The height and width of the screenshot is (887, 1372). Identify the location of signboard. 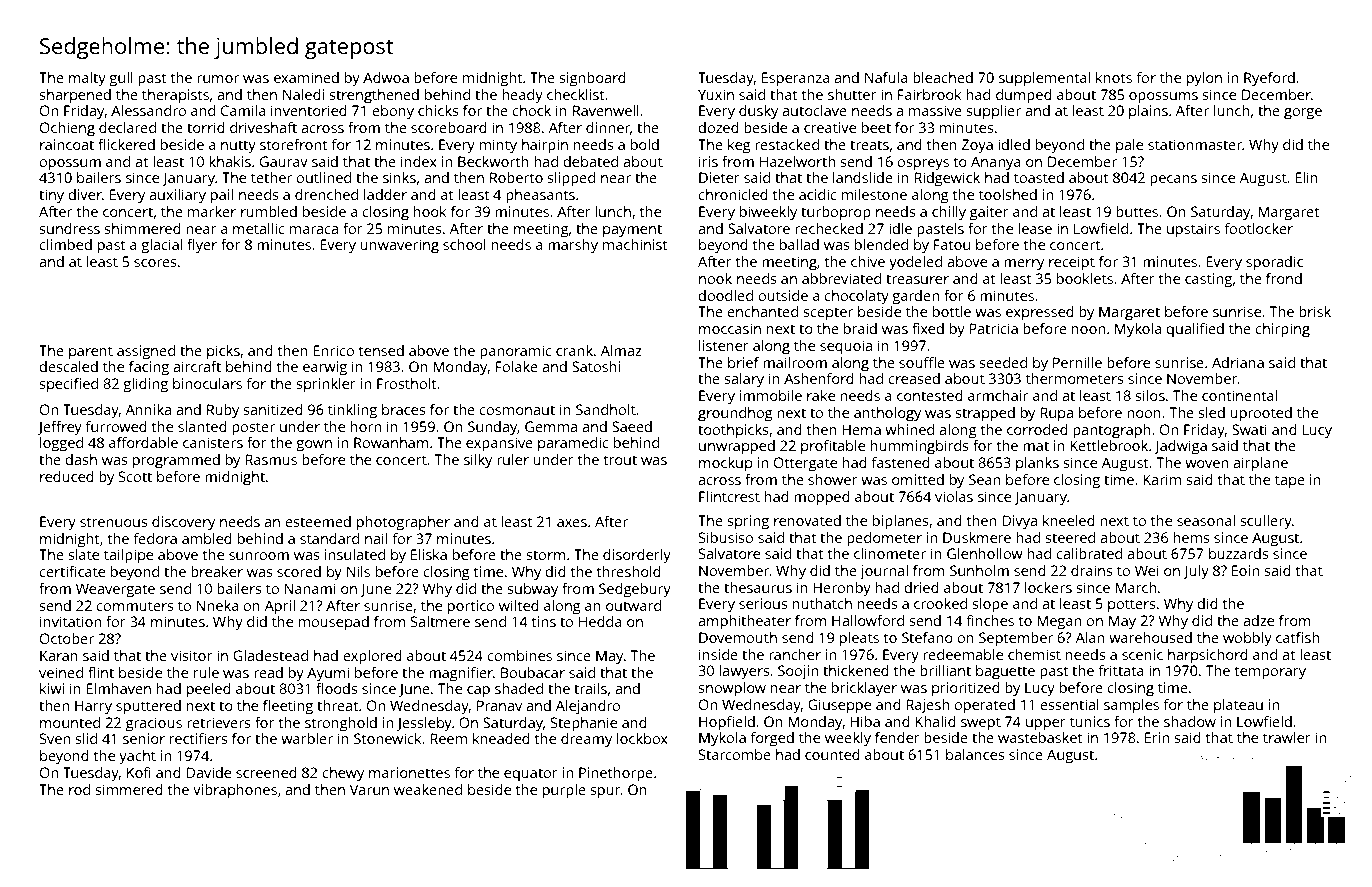
(592, 79).
